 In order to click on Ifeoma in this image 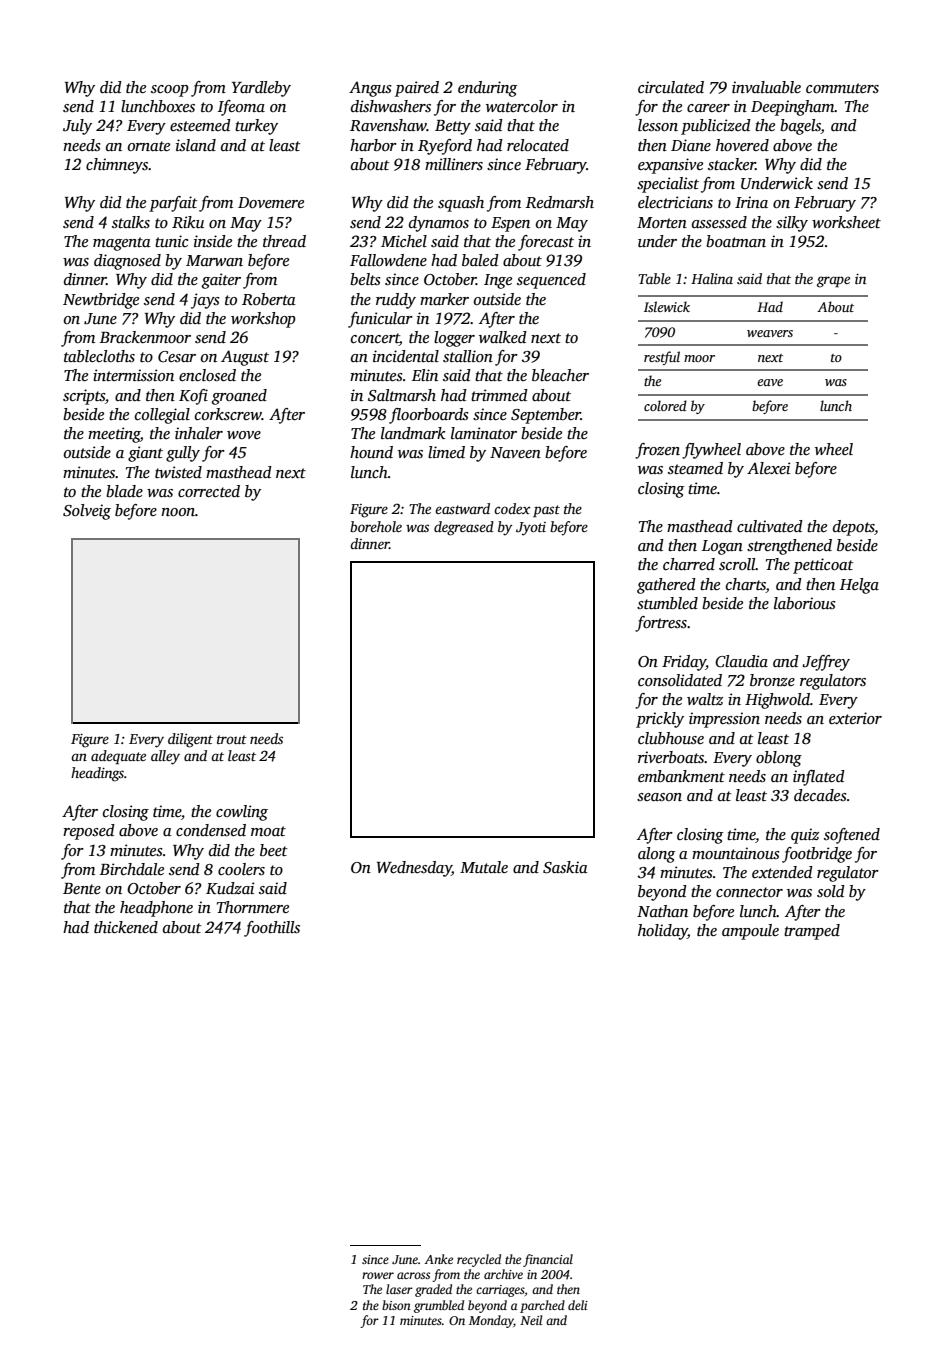, I will do `click(241, 108)`.
